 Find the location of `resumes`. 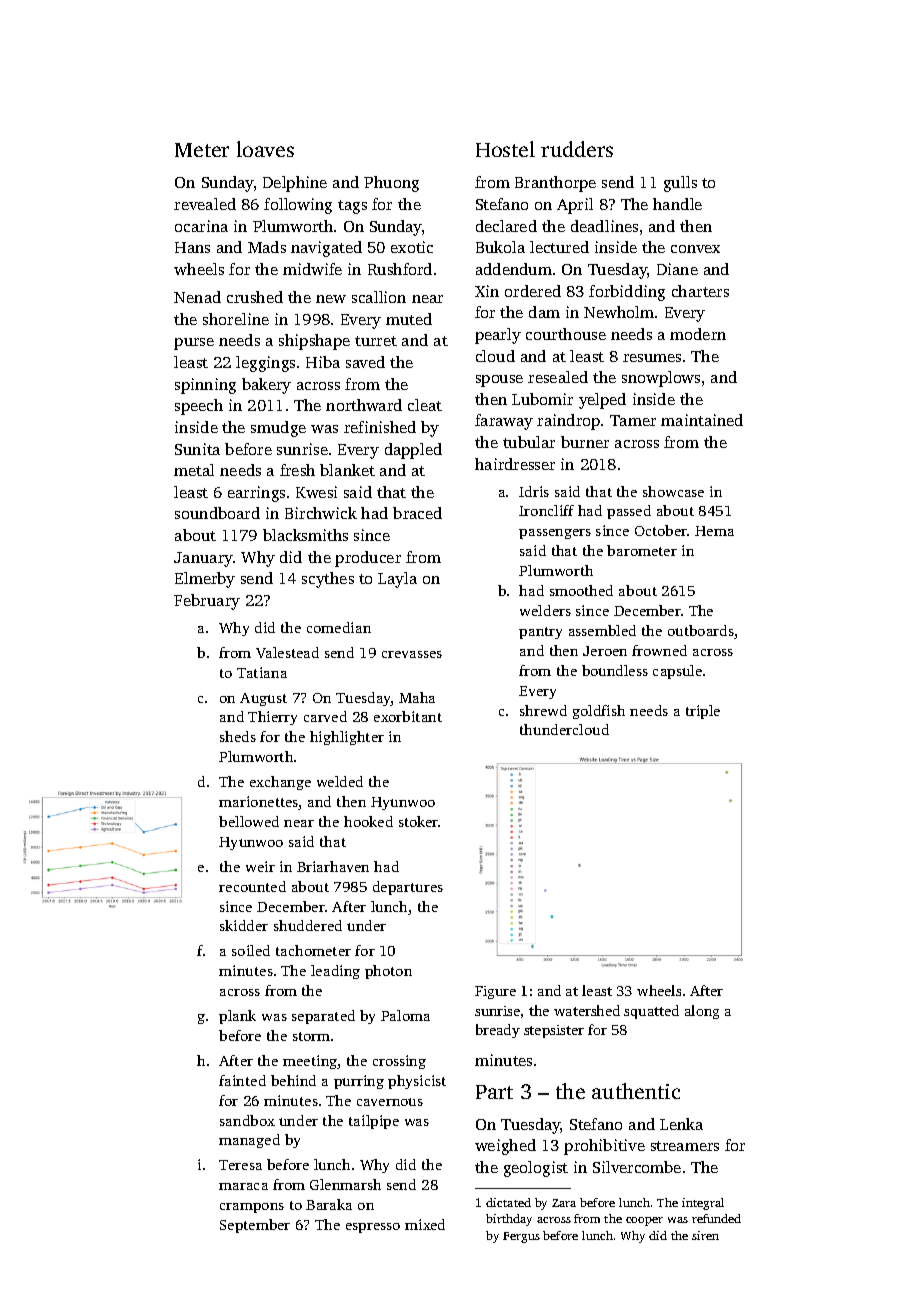

resumes is located at coordinates (652, 358).
